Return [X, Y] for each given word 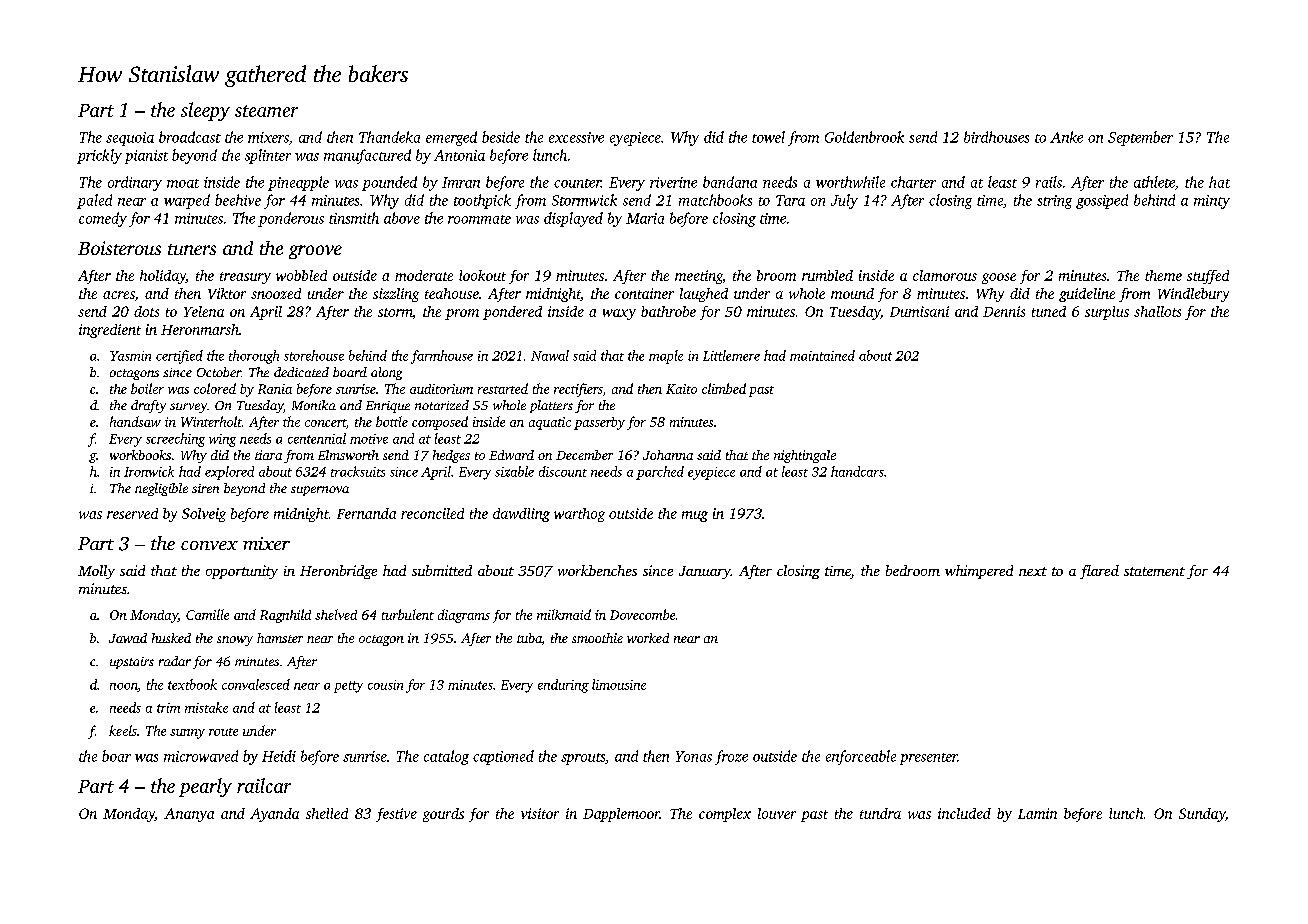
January [705, 572]
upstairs [132, 663]
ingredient [110, 331]
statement [1154, 571]
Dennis [1004, 311]
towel [768, 137]
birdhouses [996, 137]
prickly [99, 156]
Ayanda [274, 815]
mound [852, 293]
